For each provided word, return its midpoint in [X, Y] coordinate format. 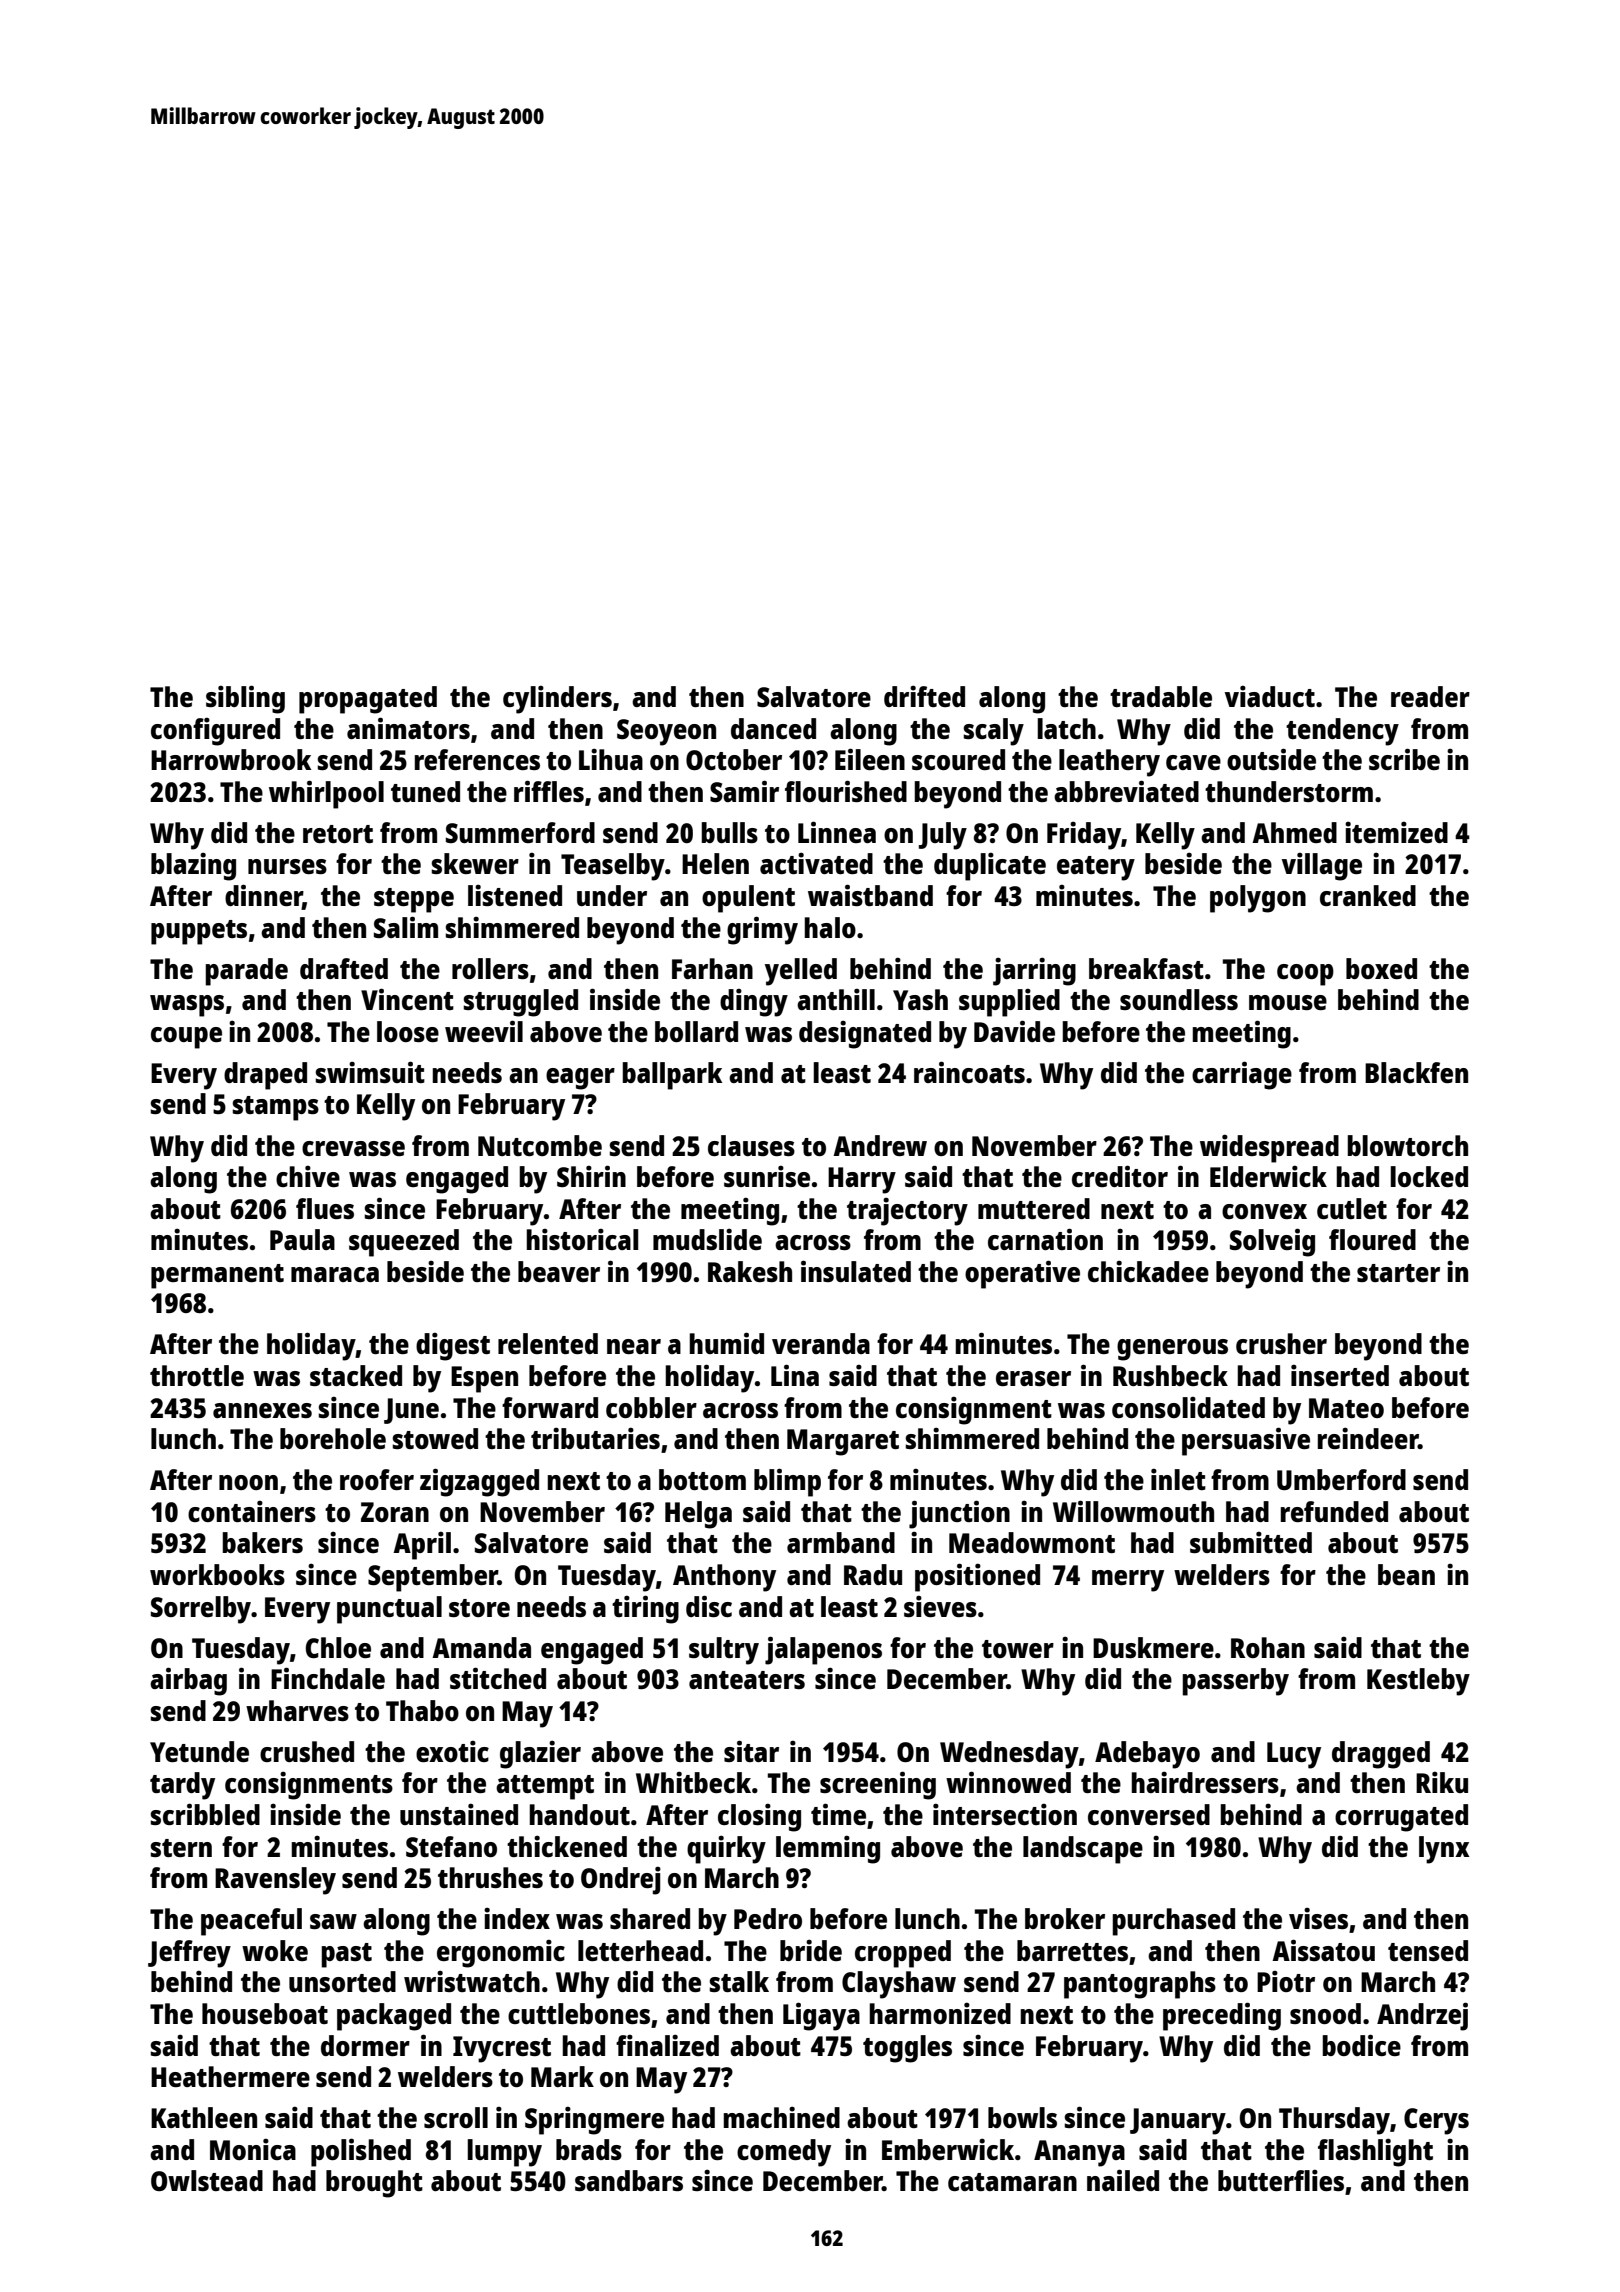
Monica [253, 2149]
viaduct [1270, 696]
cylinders [557, 699]
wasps [187, 1006]
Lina [795, 1375]
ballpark [672, 1076]
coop [1305, 975]
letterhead [640, 1950]
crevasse [353, 1148]
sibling [245, 699]
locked [1429, 1176]
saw [333, 1921]
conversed [1149, 1814]
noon [248, 1482]
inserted [1340, 1375]
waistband [870, 895]
